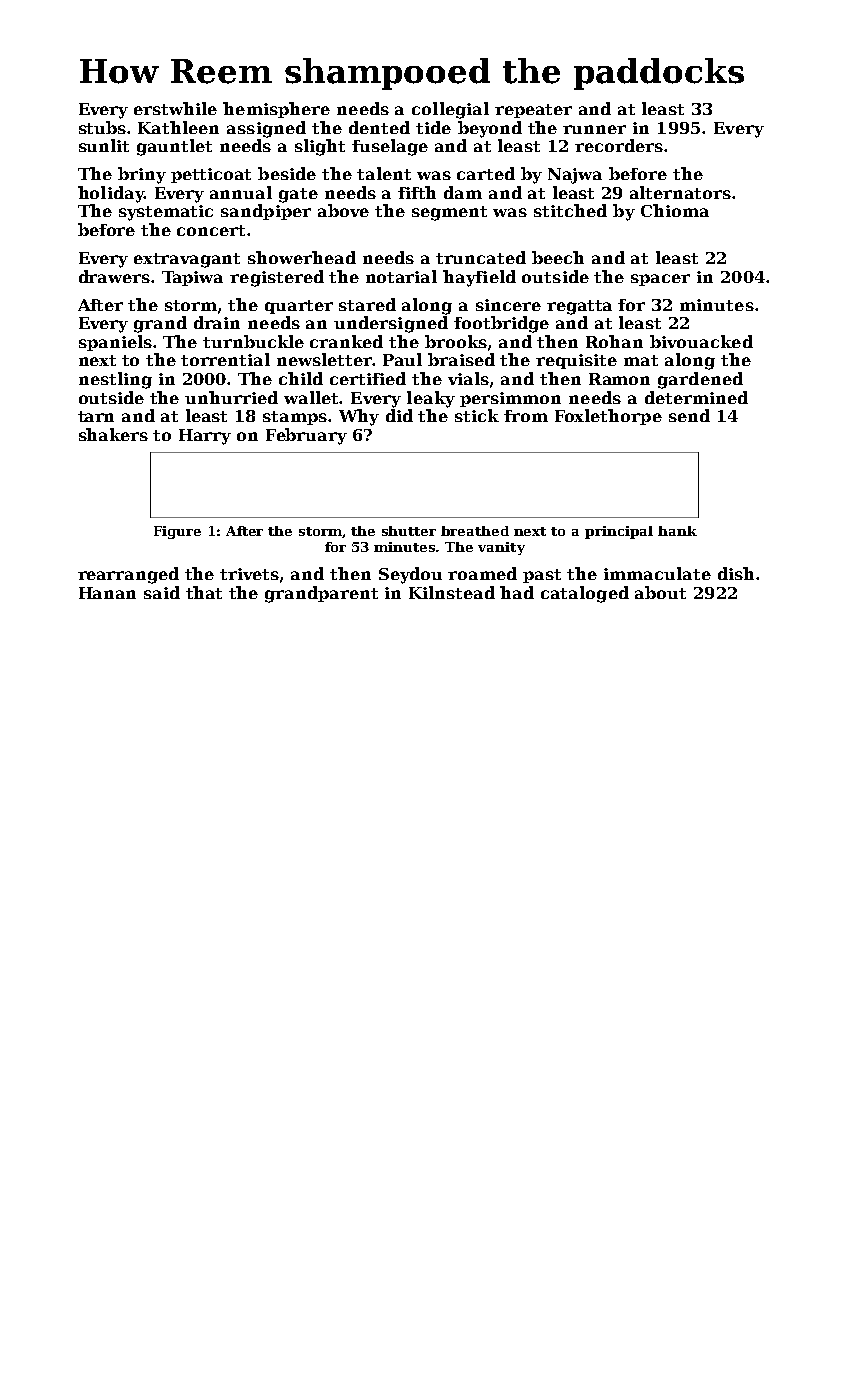  What do you see at coordinates (384, 173) in the screenshot?
I see `talent` at bounding box center [384, 173].
